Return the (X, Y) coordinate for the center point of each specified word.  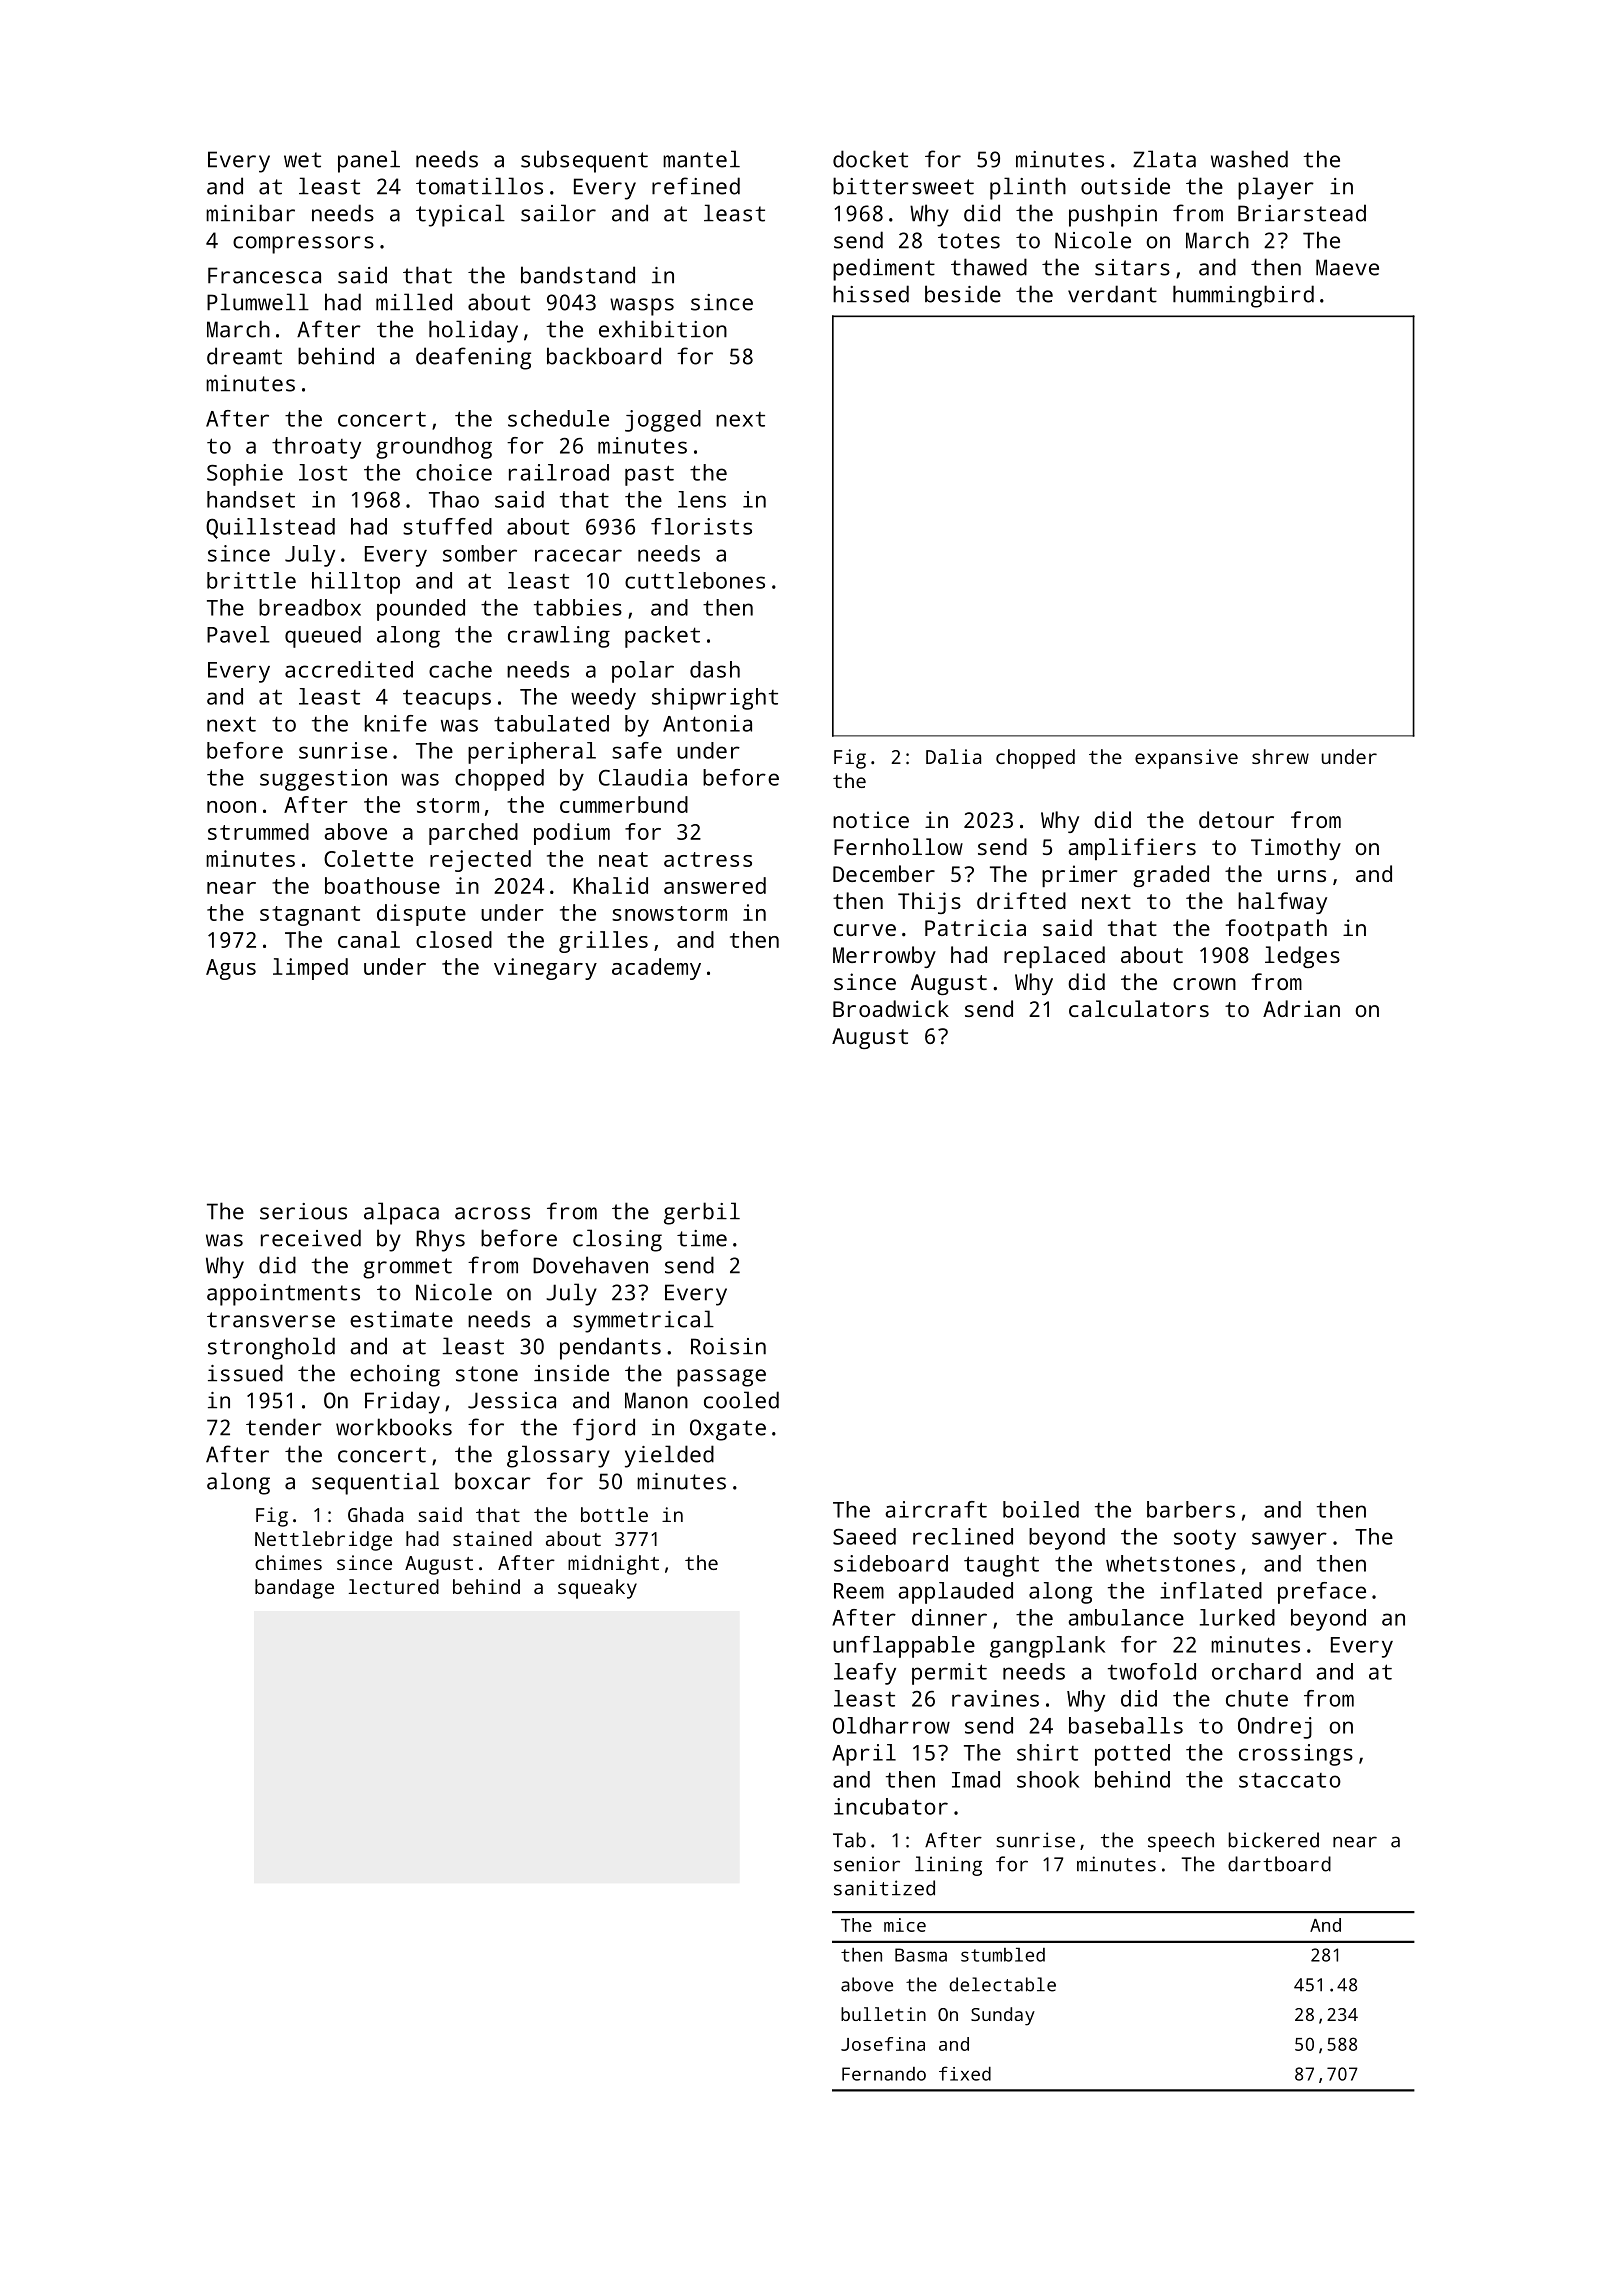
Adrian (1301, 1008)
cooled (741, 1400)
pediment (884, 269)
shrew (1280, 756)
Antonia (707, 723)
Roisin (728, 1346)
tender (284, 1427)
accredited (349, 669)
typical (460, 215)
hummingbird (1243, 296)
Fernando (884, 2074)
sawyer (1289, 1541)
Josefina (883, 2044)
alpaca (401, 1213)
